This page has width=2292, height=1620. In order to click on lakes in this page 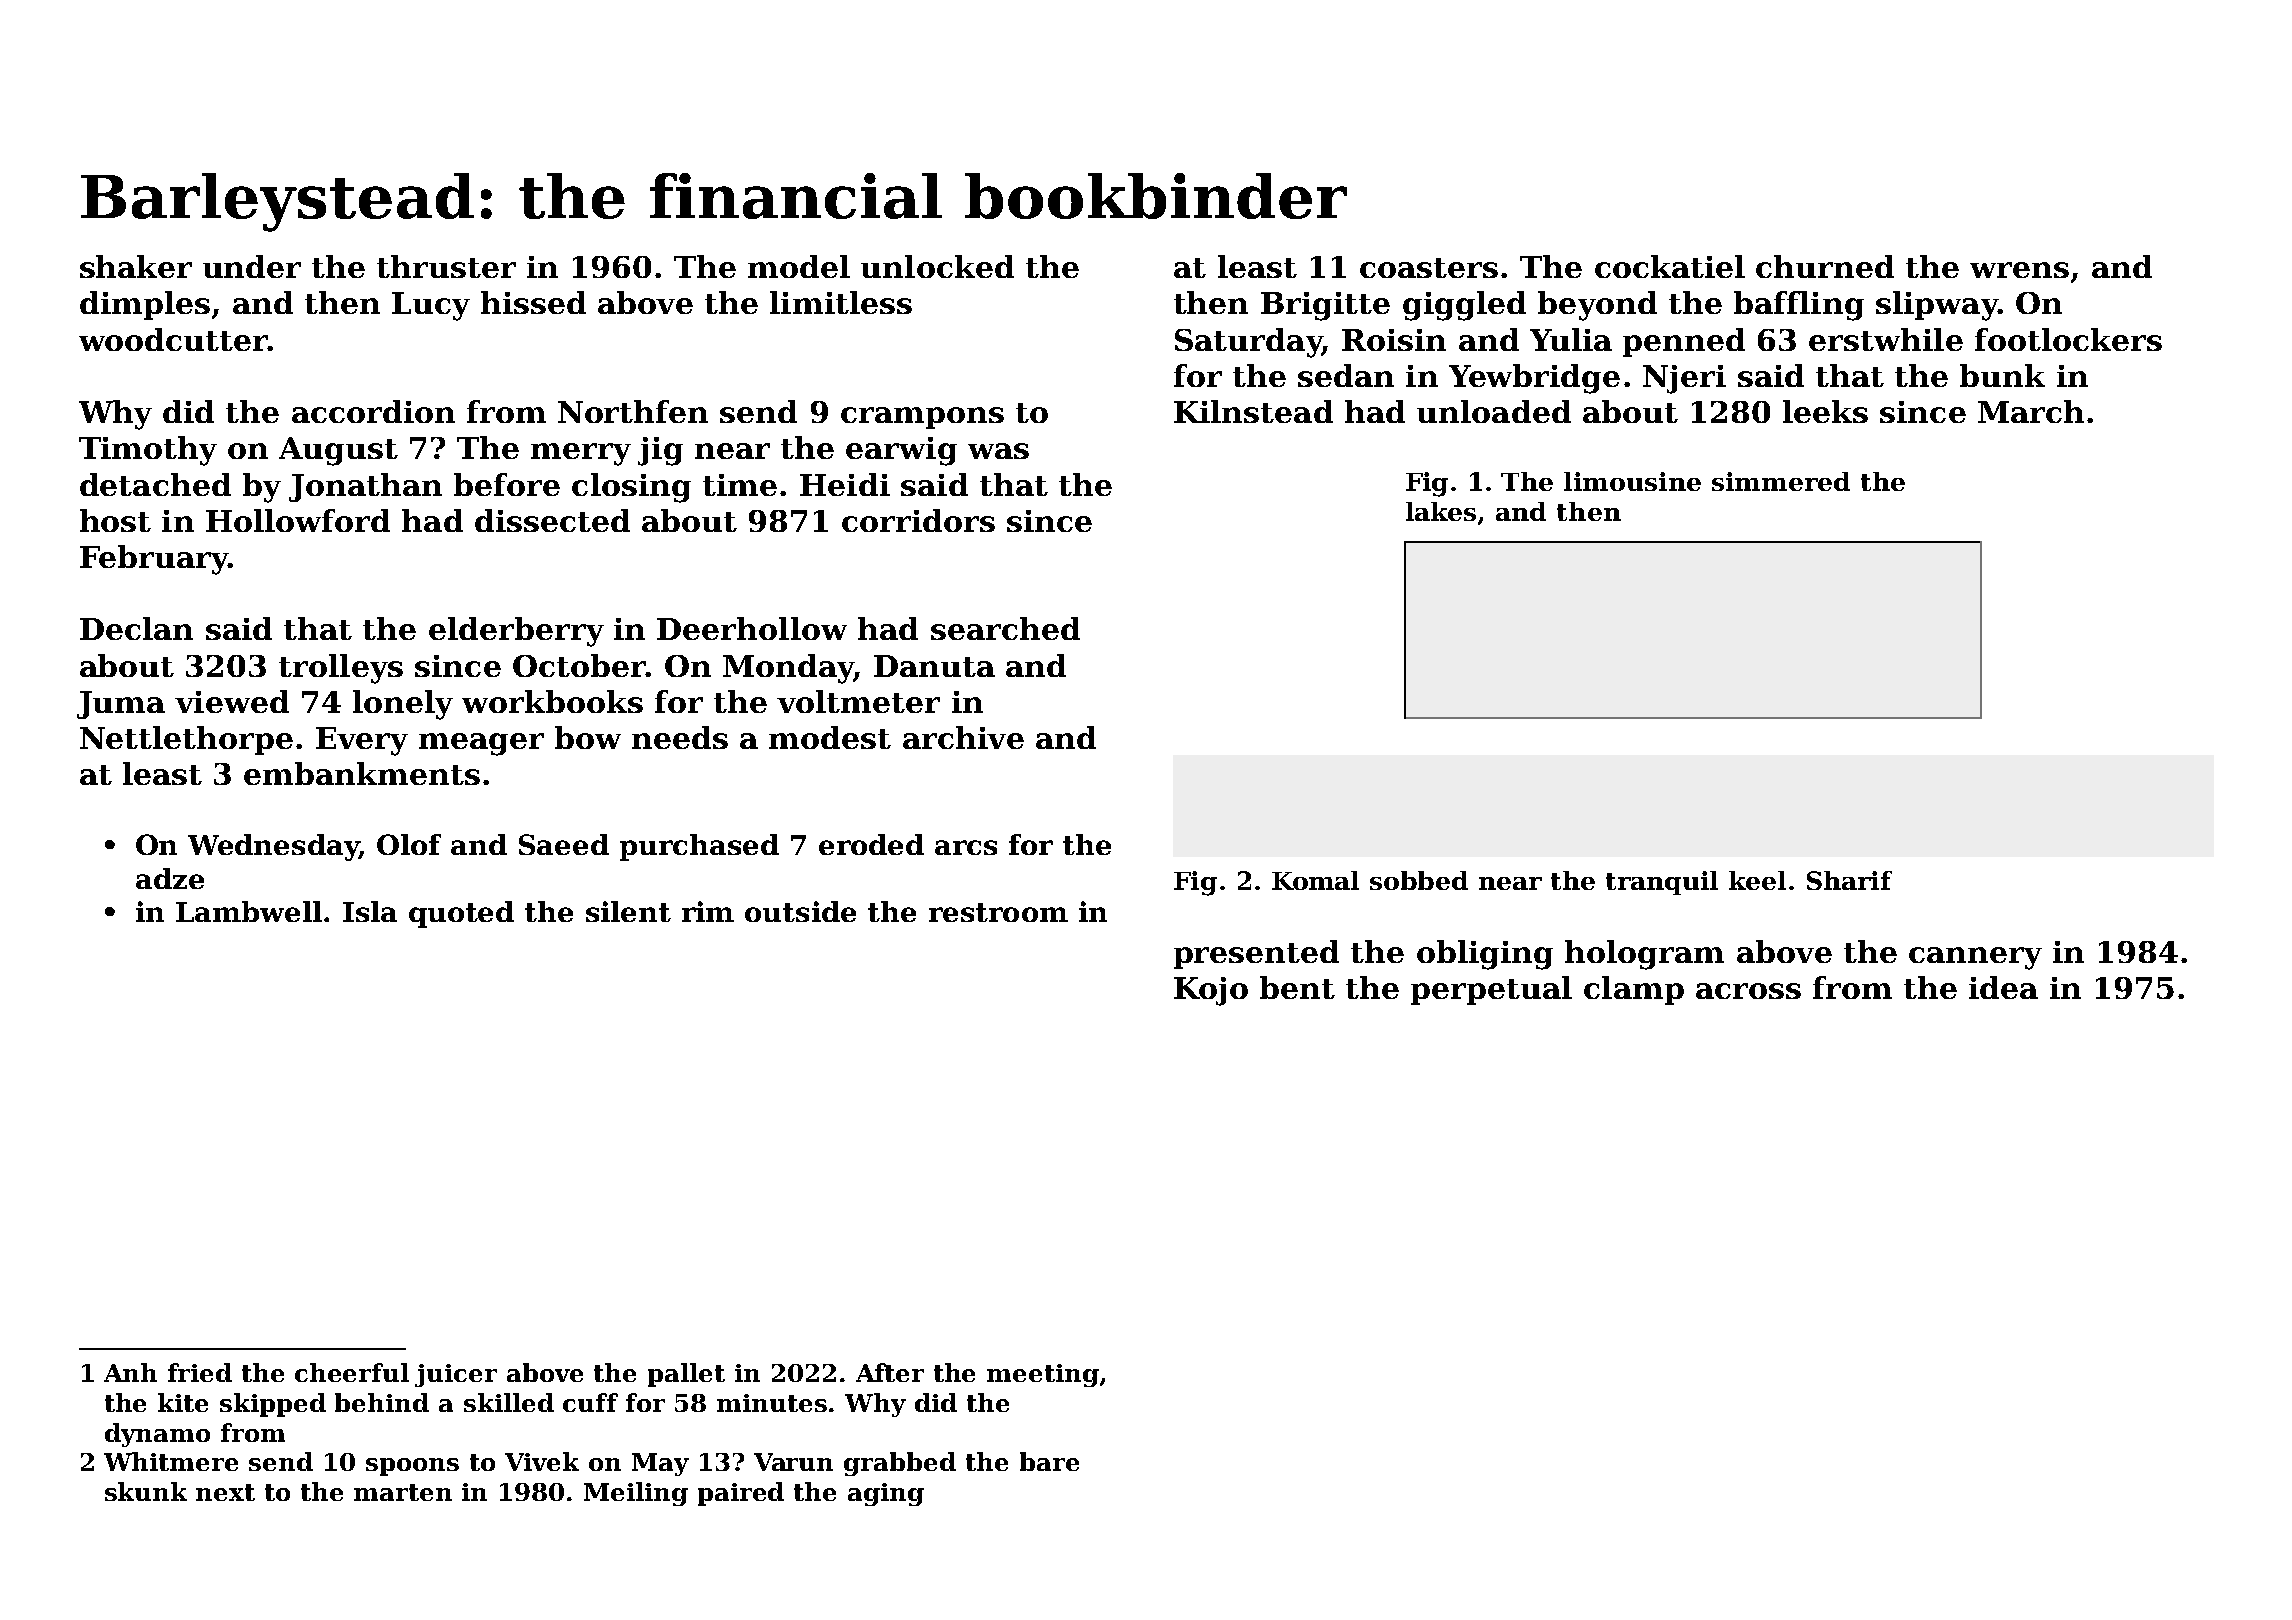, I will do `click(1441, 511)`.
